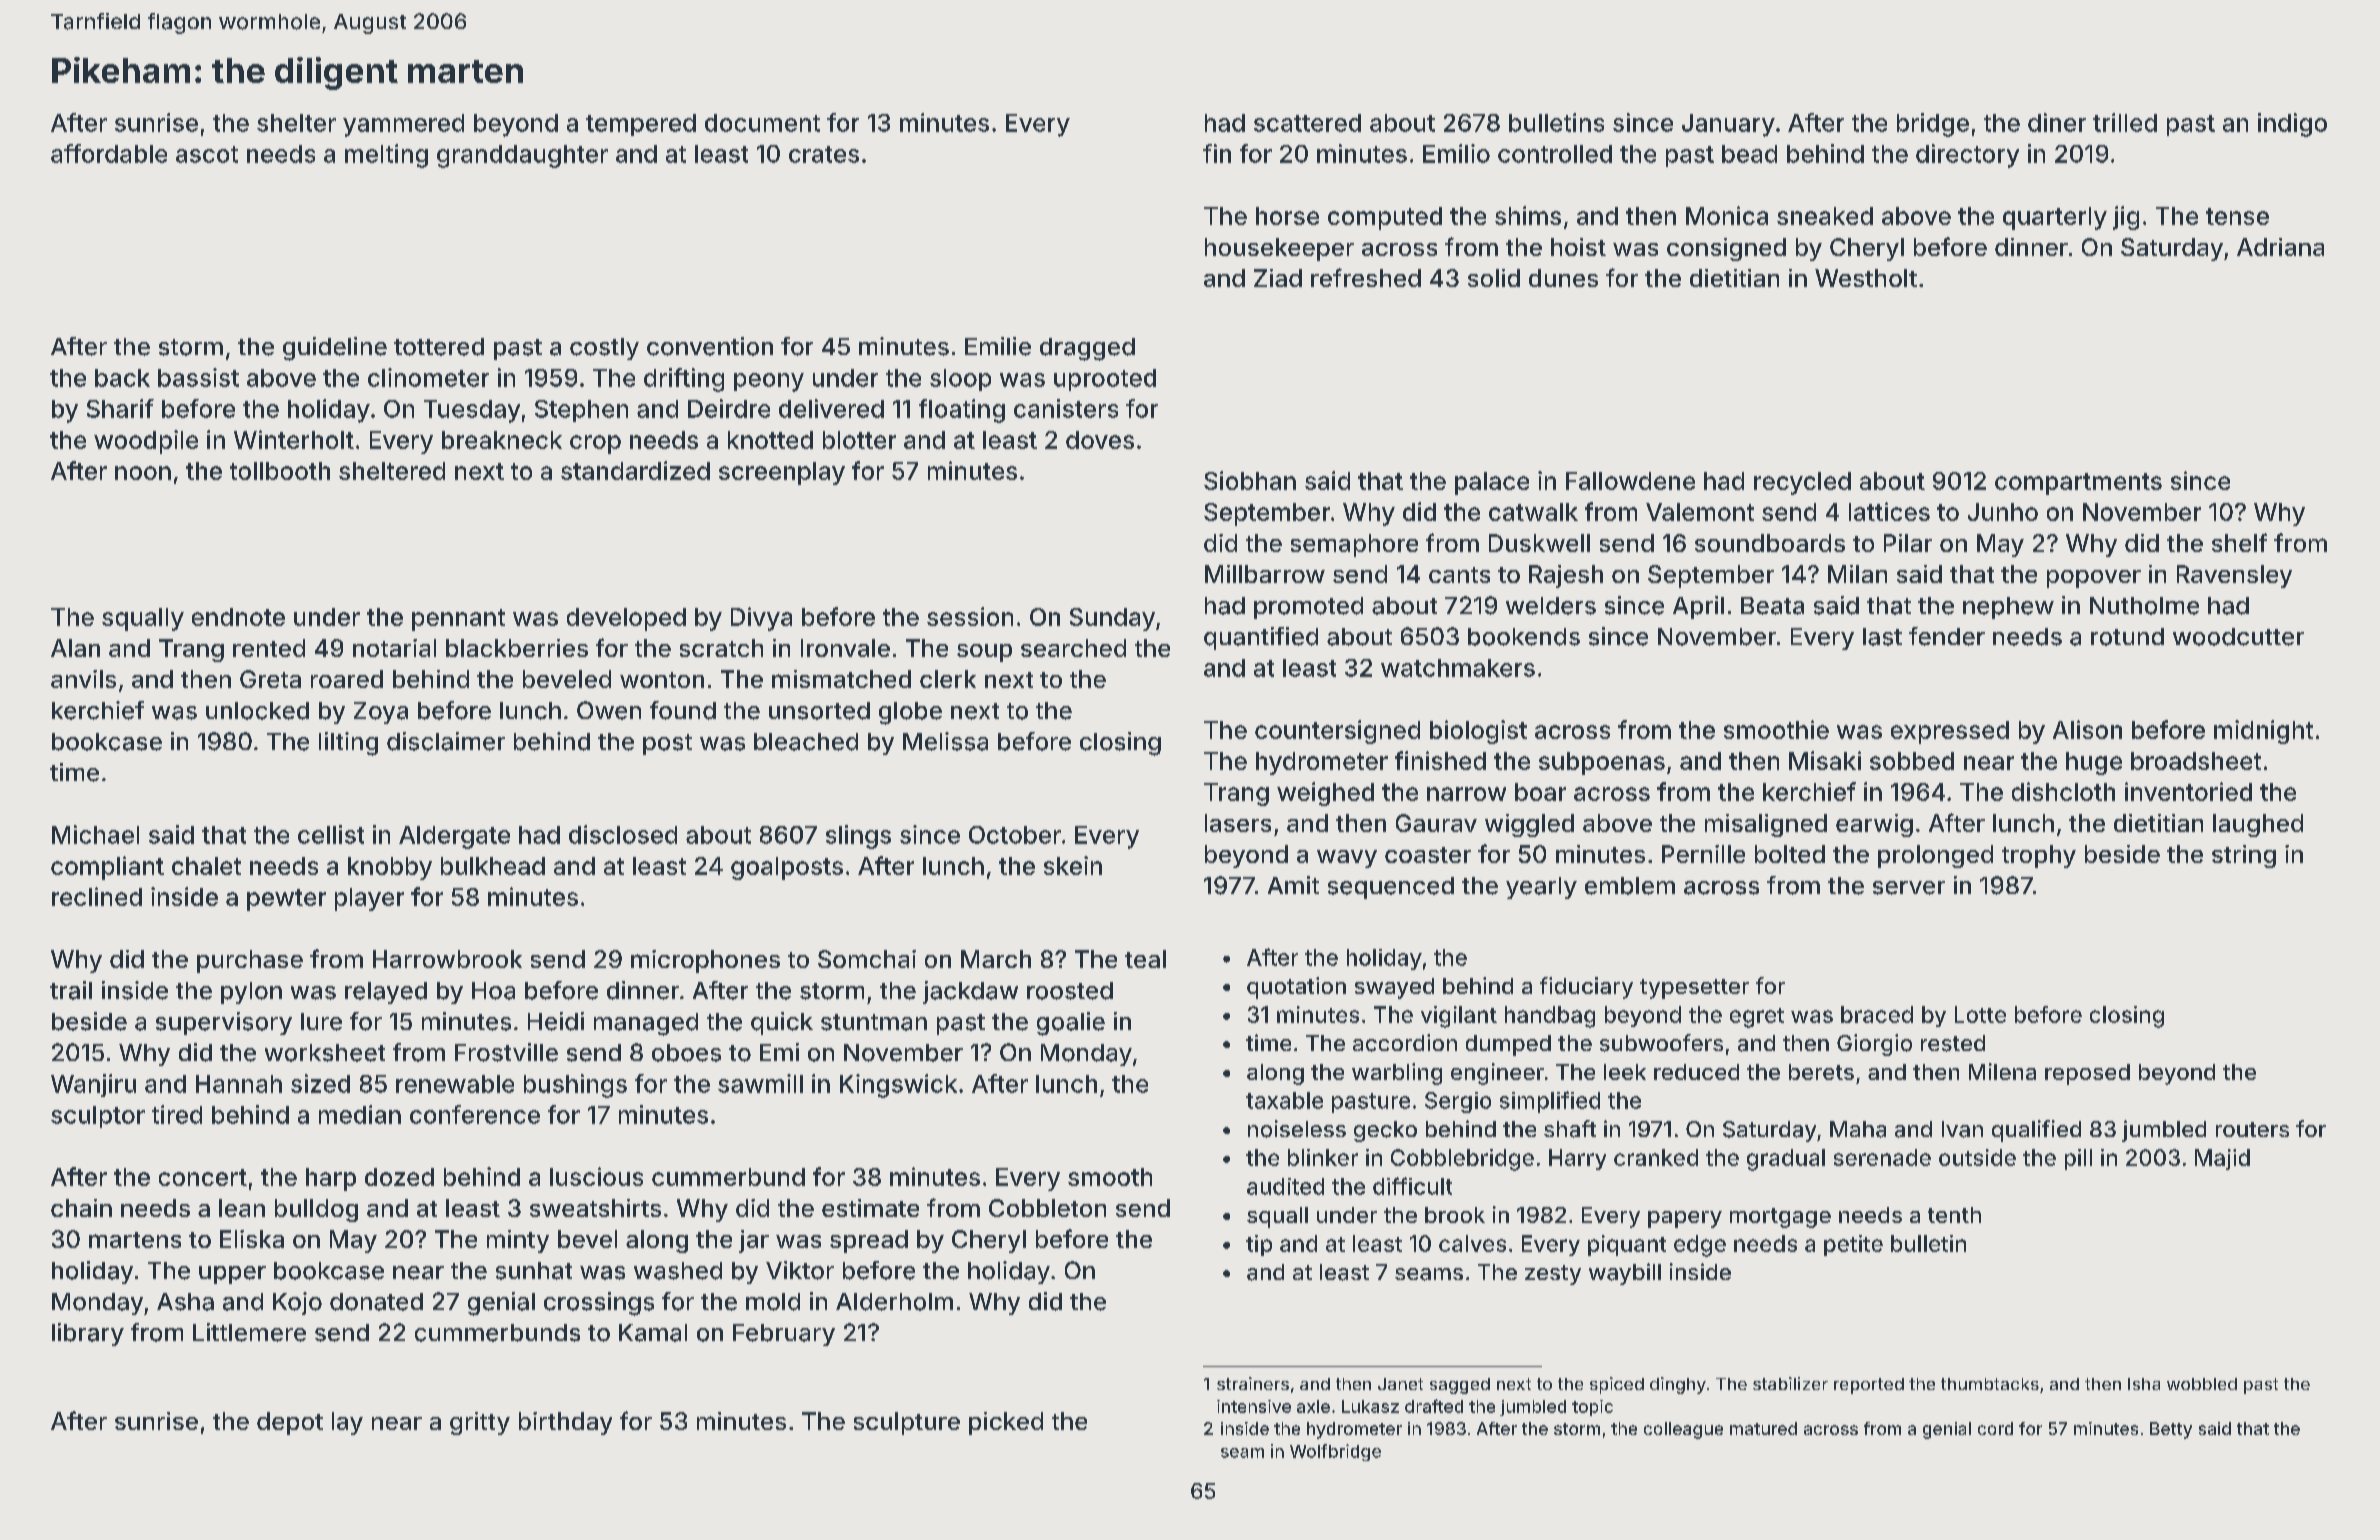 The width and height of the document is (2380, 1540). I want to click on weighed, so click(1325, 794).
